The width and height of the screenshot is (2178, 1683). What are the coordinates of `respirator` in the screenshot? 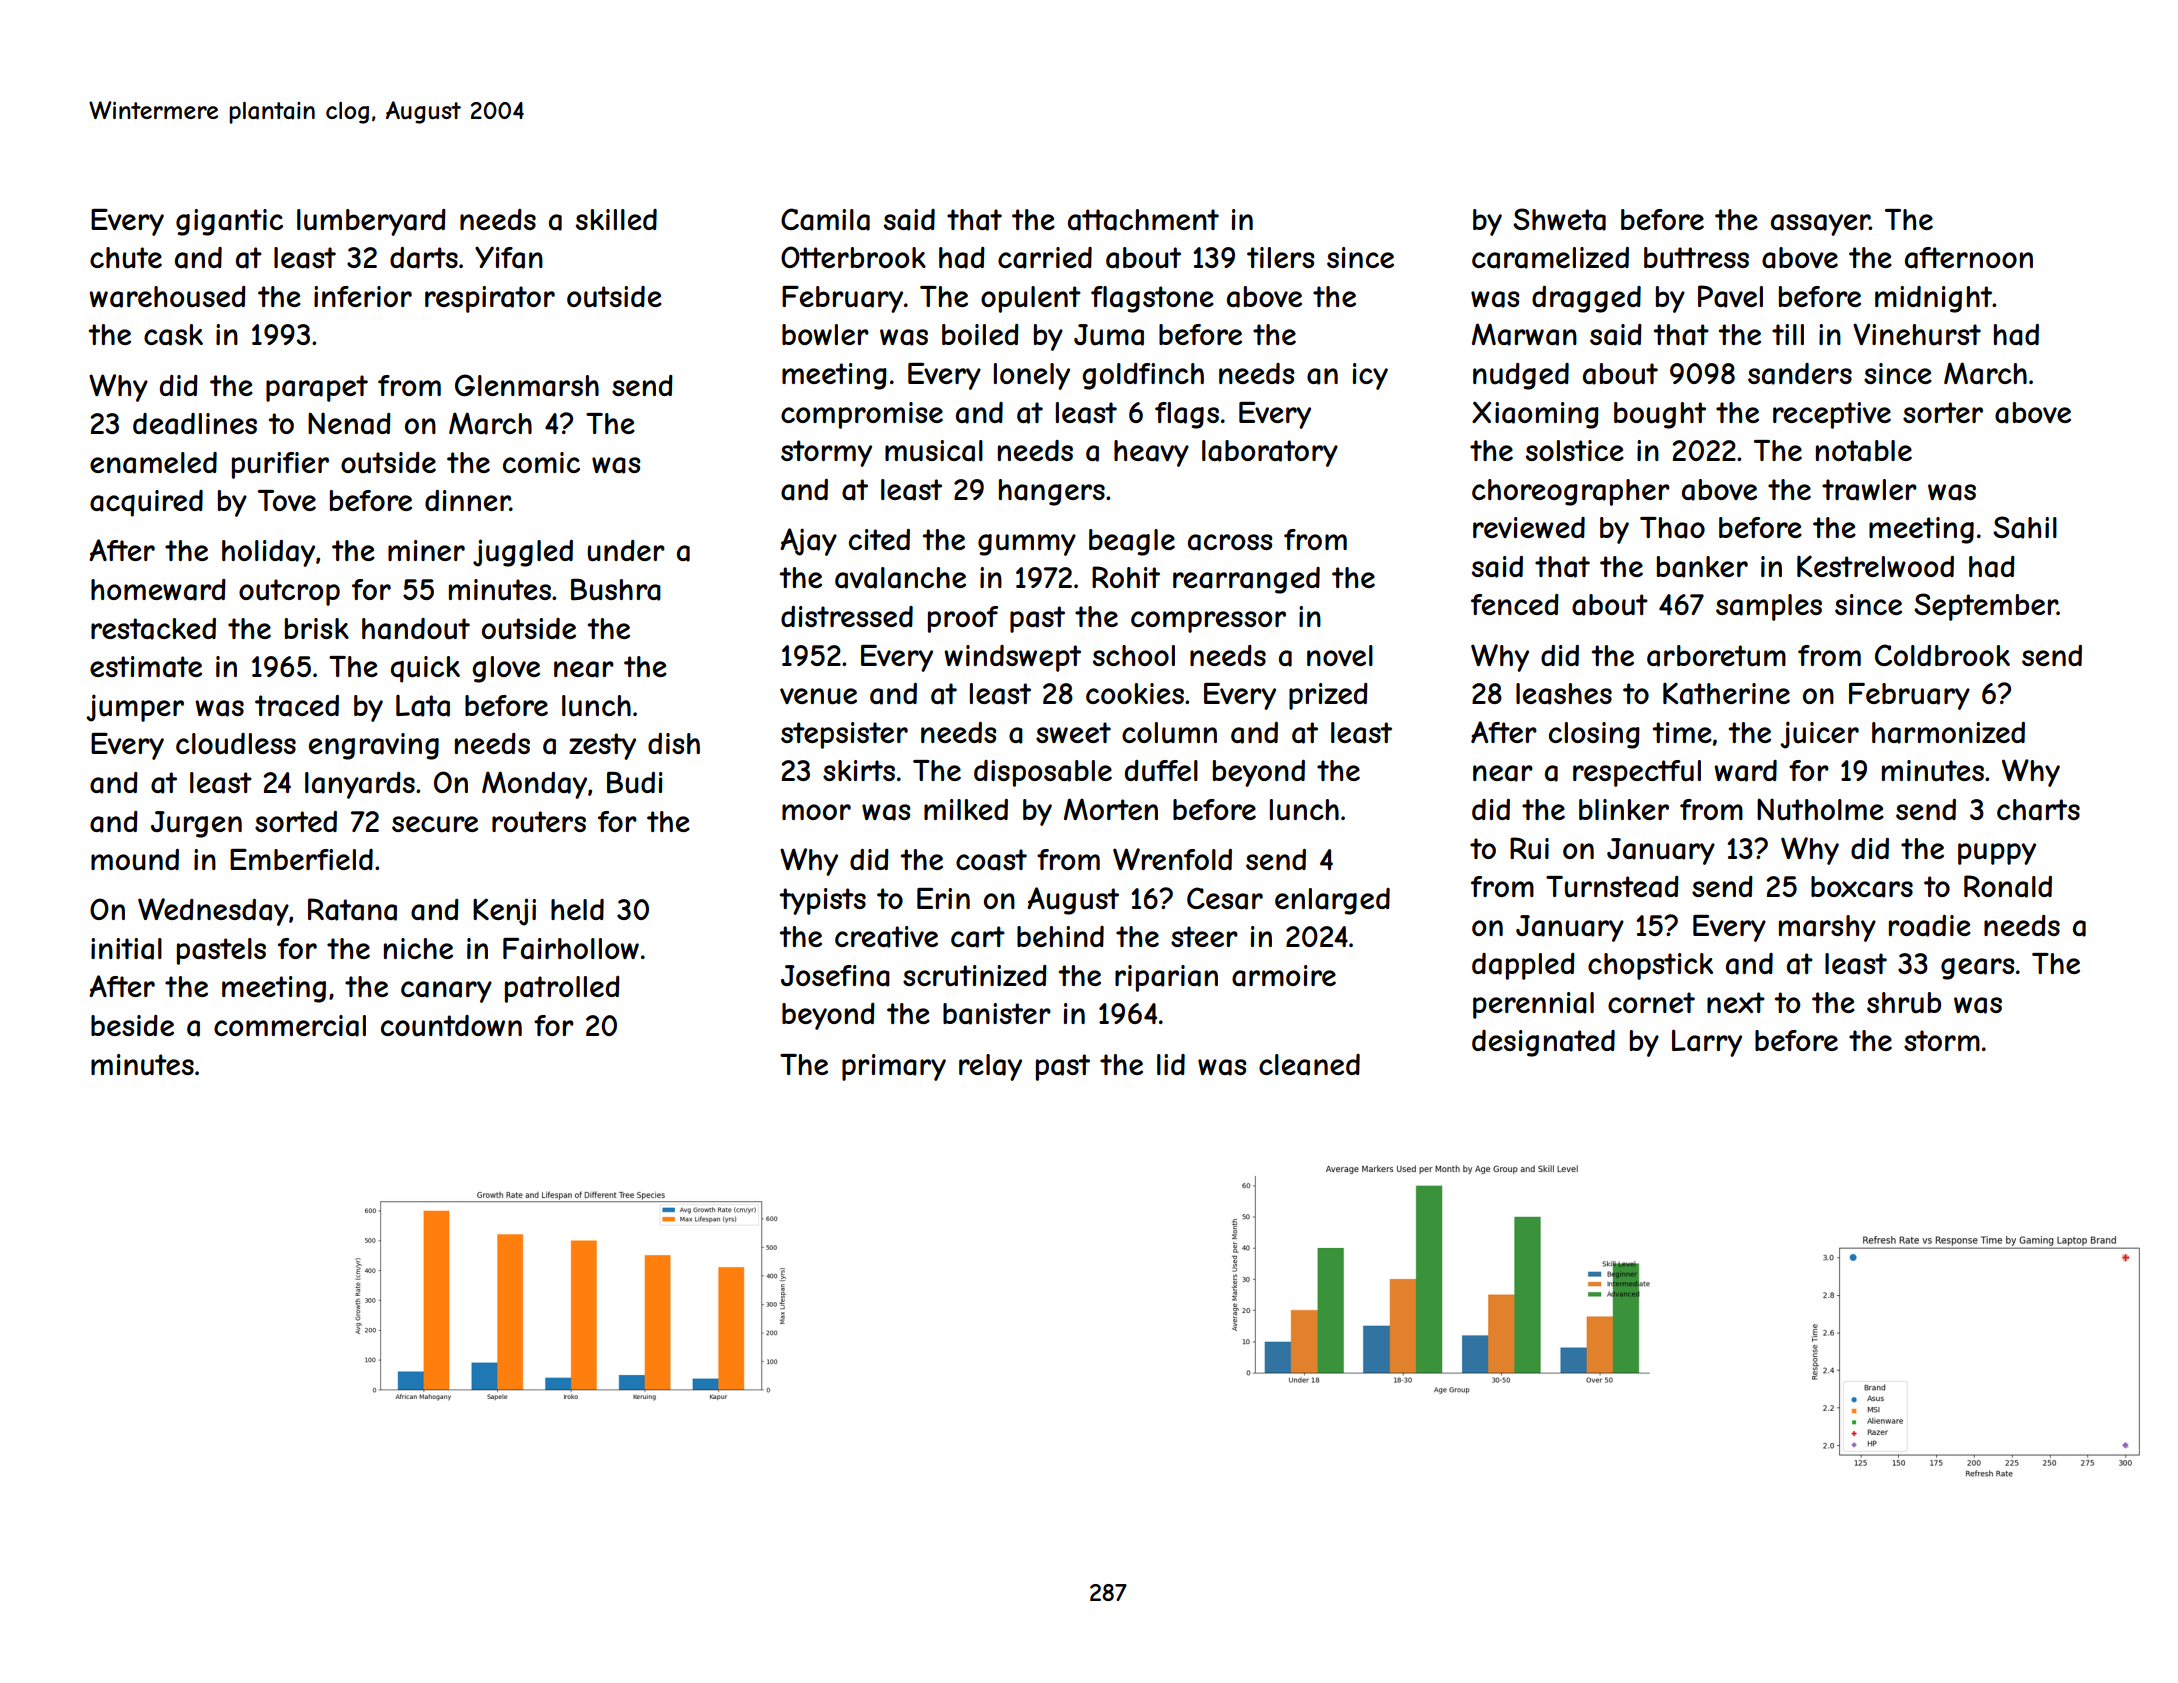 It's located at (490, 299).
